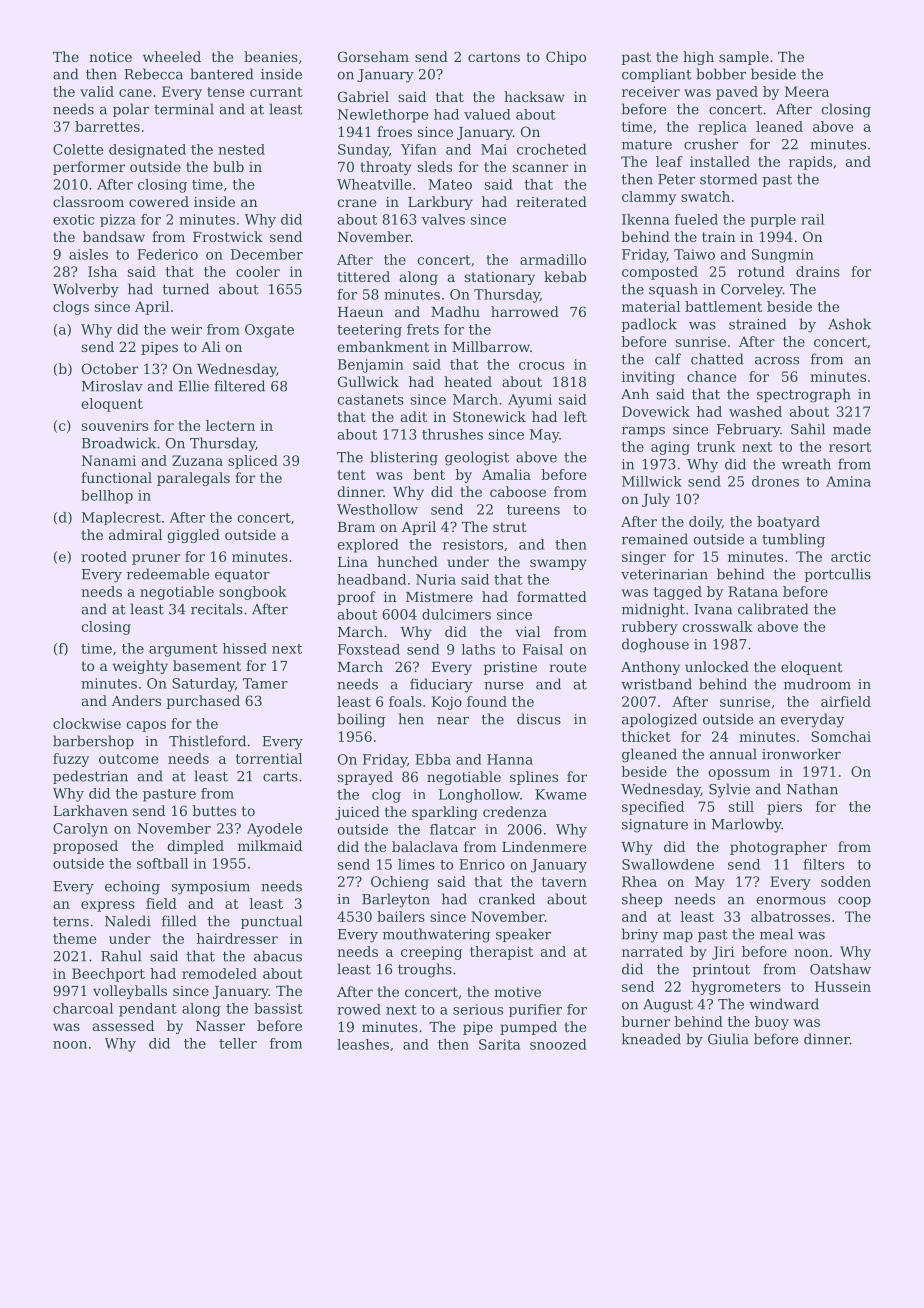 This page has height=1308, width=924. What do you see at coordinates (220, 1026) in the page?
I see `Nasser` at bounding box center [220, 1026].
